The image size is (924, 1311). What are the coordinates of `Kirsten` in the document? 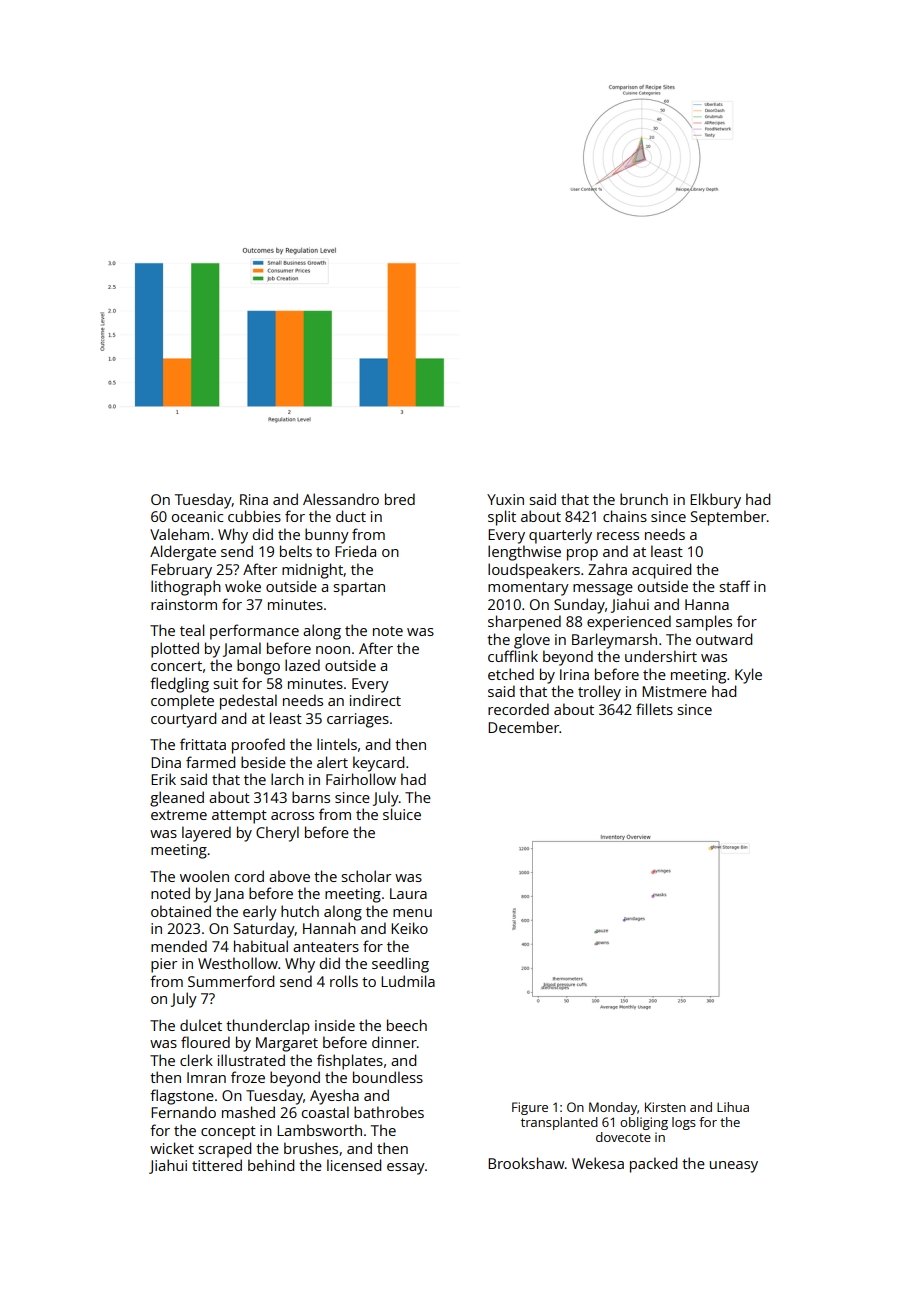 It's located at (665, 1107).
